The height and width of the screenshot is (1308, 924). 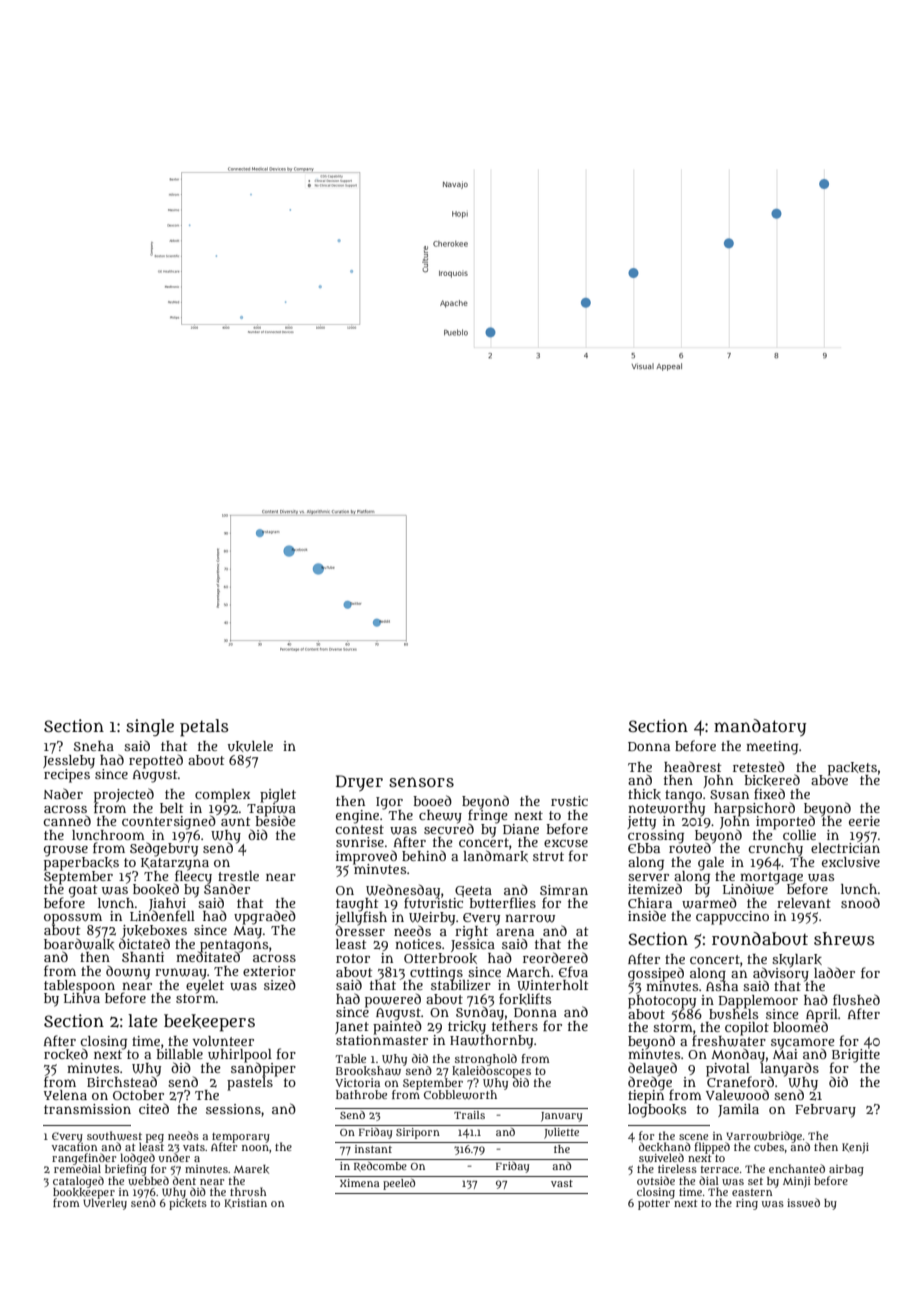 What do you see at coordinates (758, 1001) in the screenshot?
I see `Dapplemoor` at bounding box center [758, 1001].
